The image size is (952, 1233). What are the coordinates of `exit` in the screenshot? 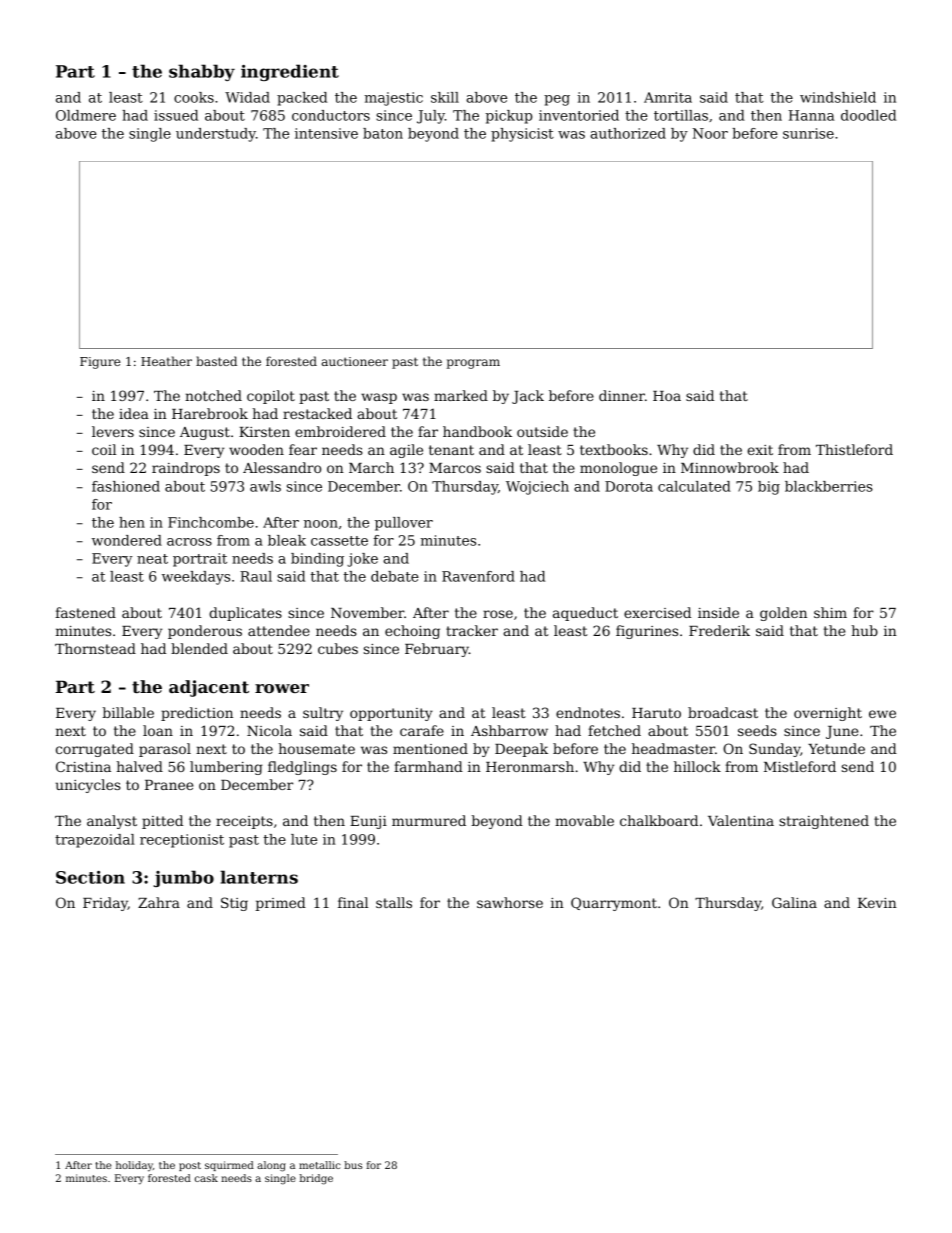 It's located at (760, 450).
